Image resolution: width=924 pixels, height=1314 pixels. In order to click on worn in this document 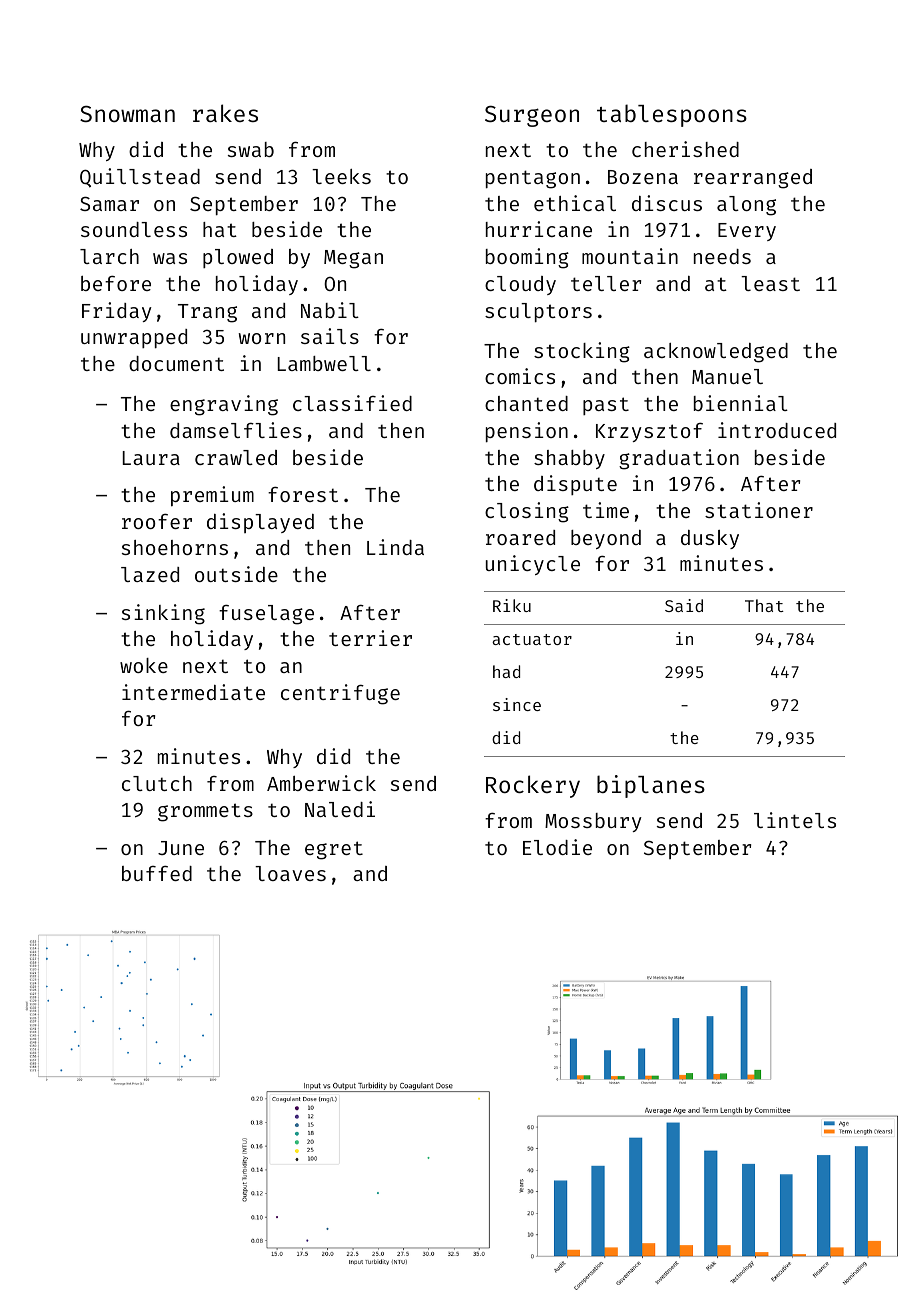, I will do `click(262, 338)`.
